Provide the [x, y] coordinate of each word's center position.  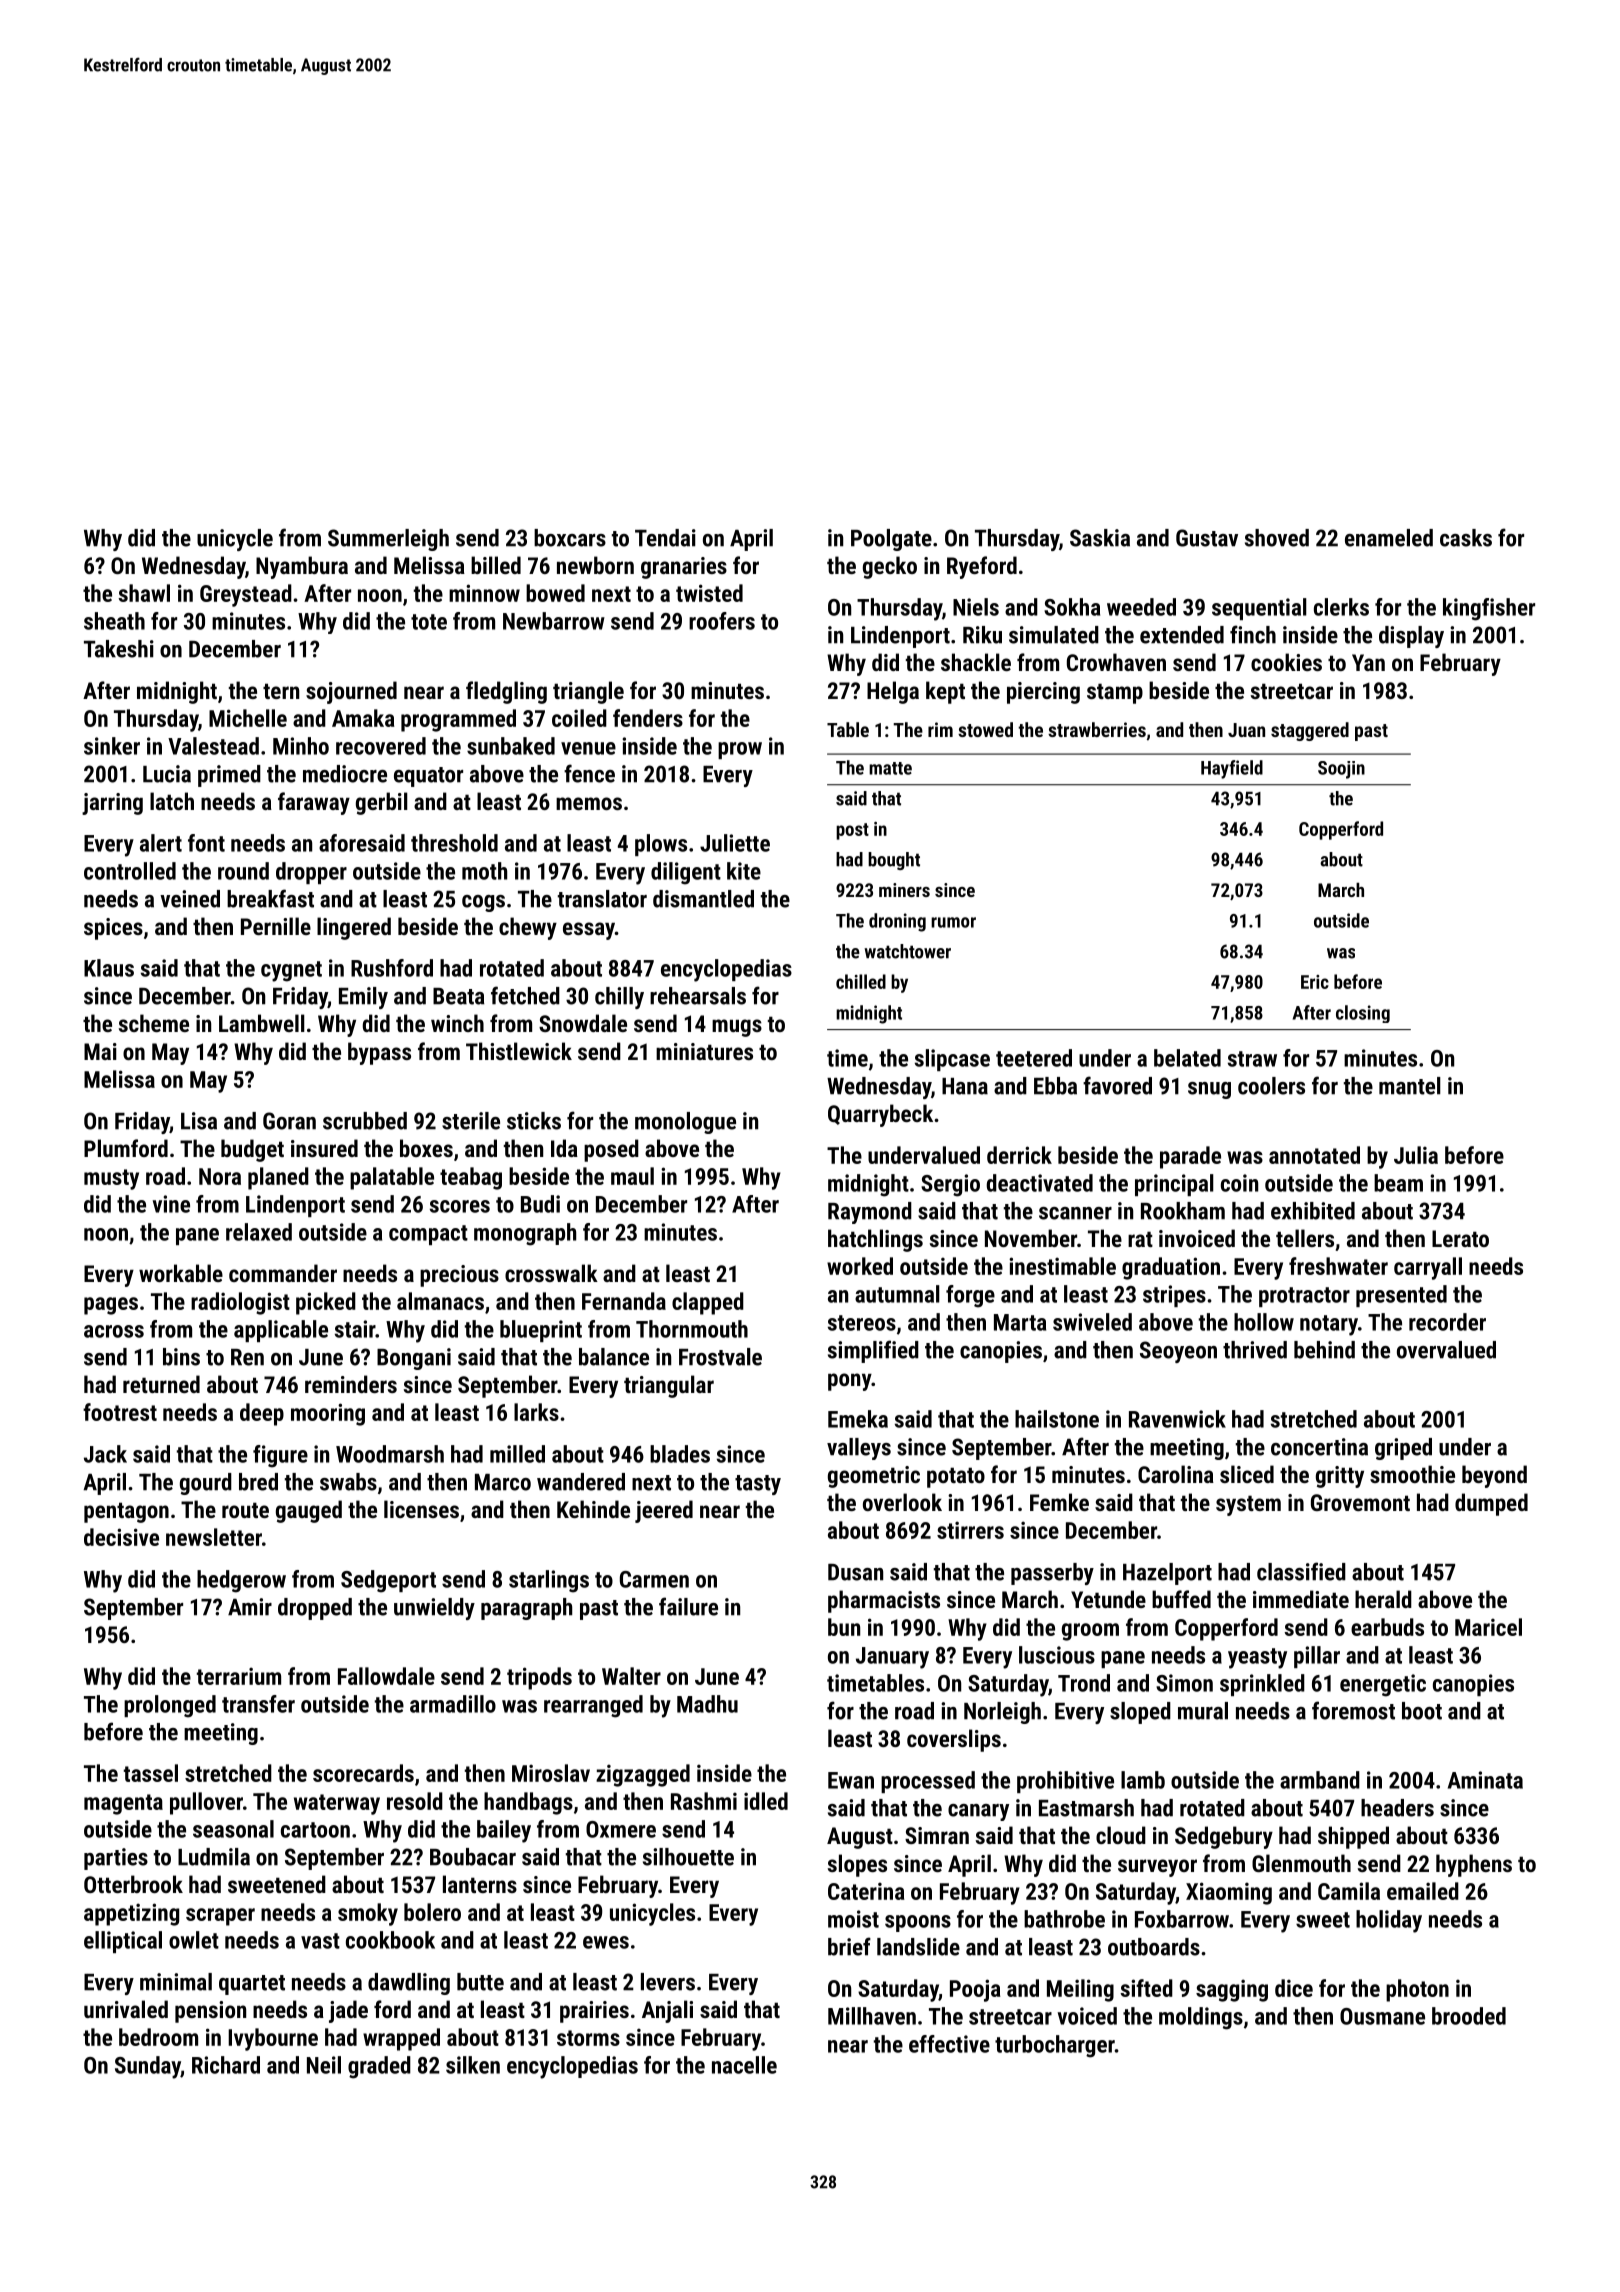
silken [473, 2065]
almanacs [440, 1301]
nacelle [744, 2065]
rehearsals [698, 996]
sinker [112, 746]
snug [1209, 1090]
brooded [1469, 2016]
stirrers [970, 1530]
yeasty [1257, 1658]
